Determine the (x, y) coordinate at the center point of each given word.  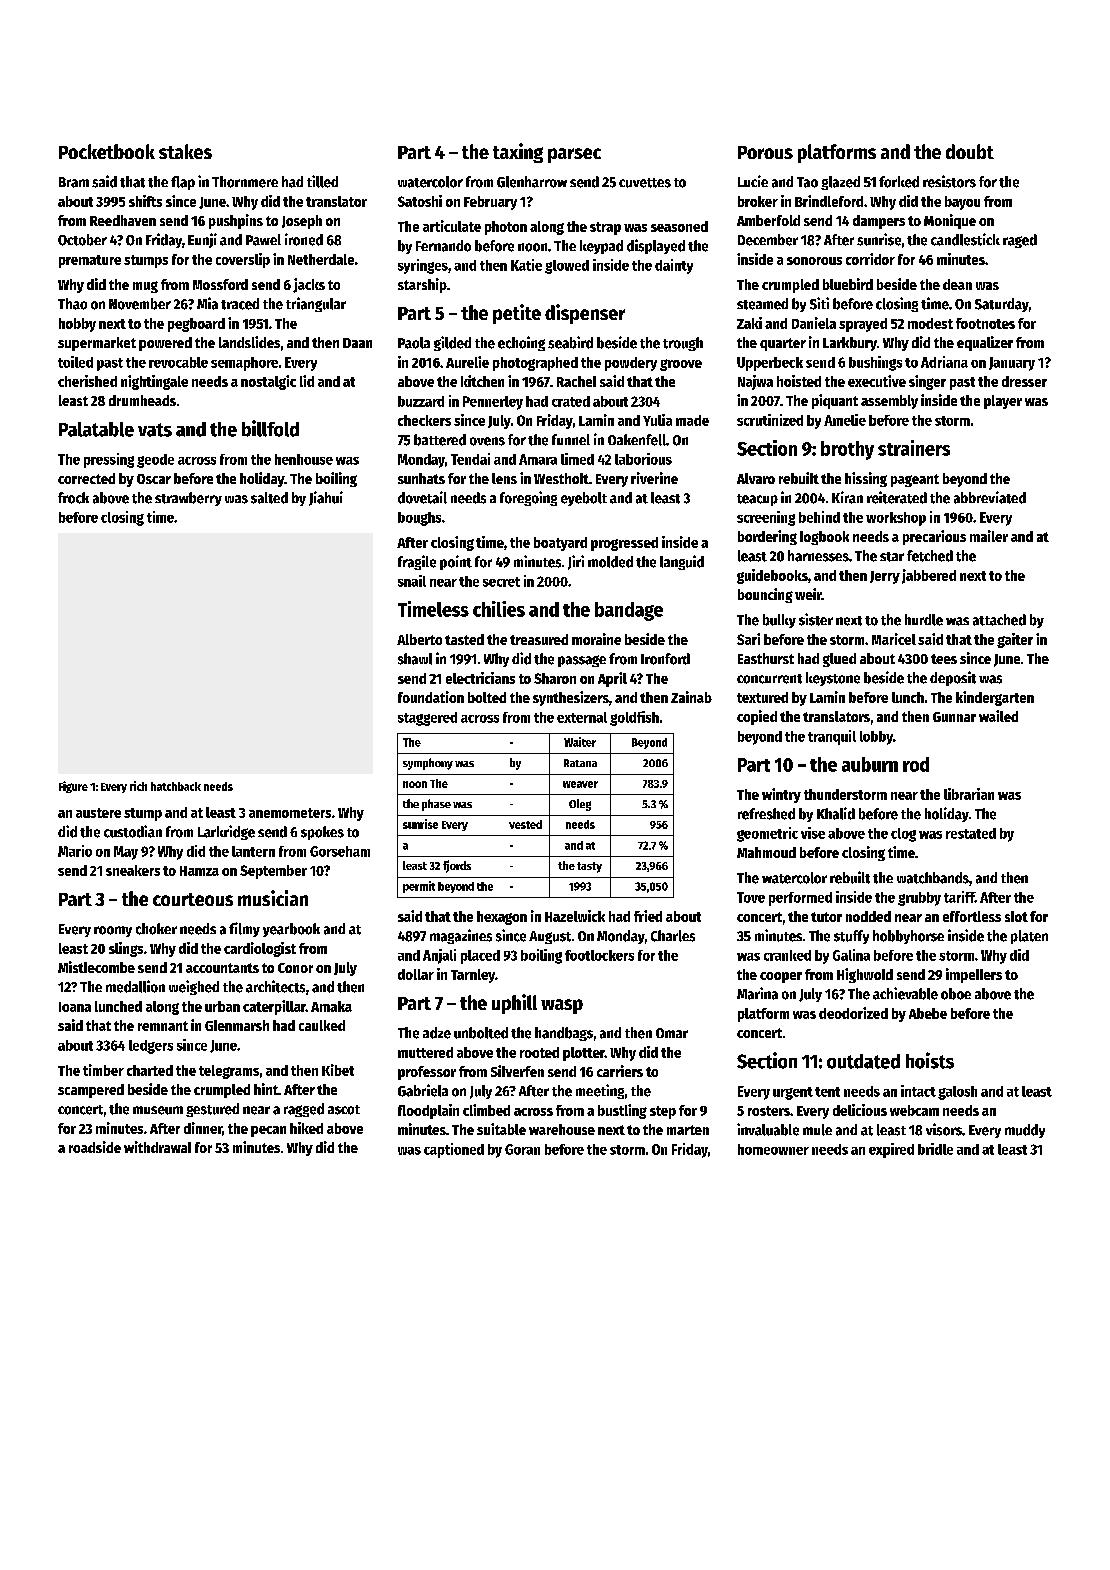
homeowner (773, 1149)
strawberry (188, 499)
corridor (870, 259)
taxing (518, 153)
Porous (765, 152)
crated (571, 401)
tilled (322, 181)
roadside (95, 1147)
